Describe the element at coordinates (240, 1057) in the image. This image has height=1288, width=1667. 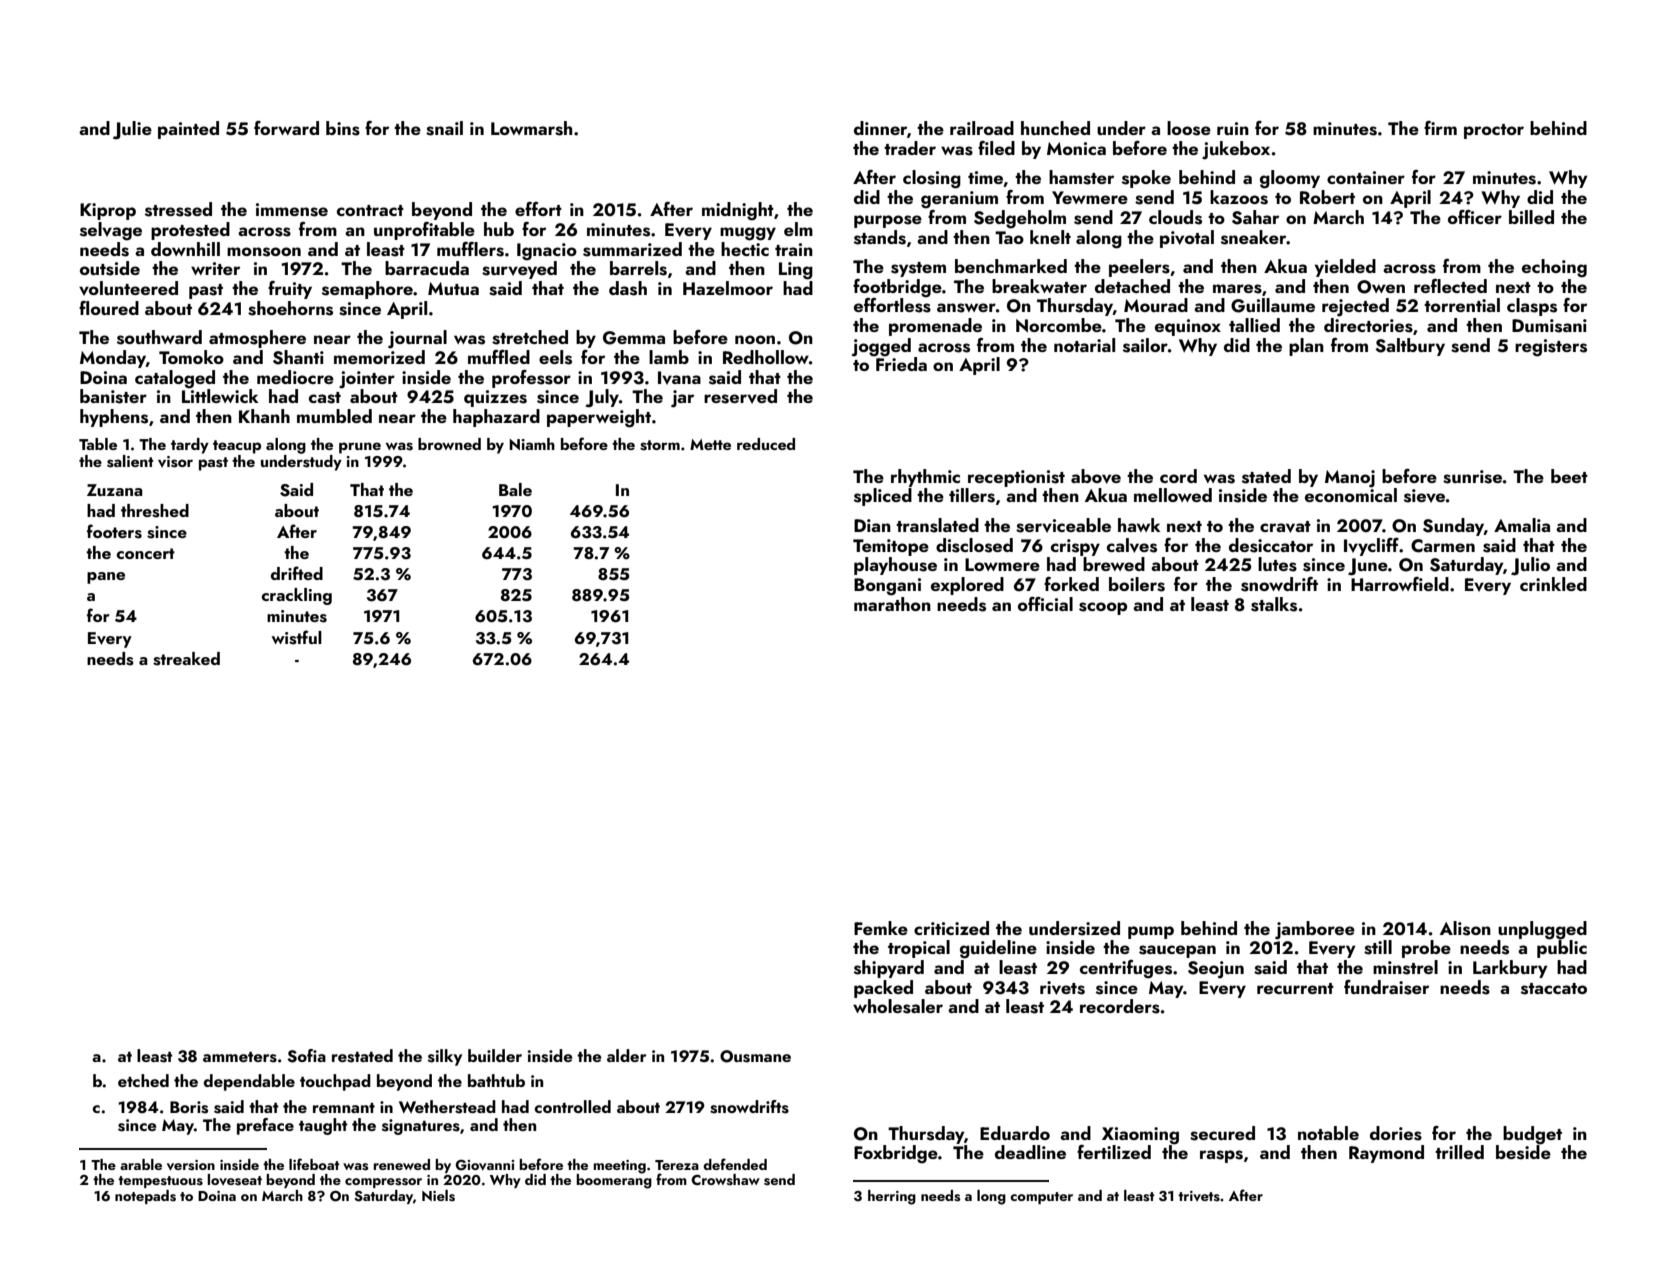
I see `ammeters` at that location.
